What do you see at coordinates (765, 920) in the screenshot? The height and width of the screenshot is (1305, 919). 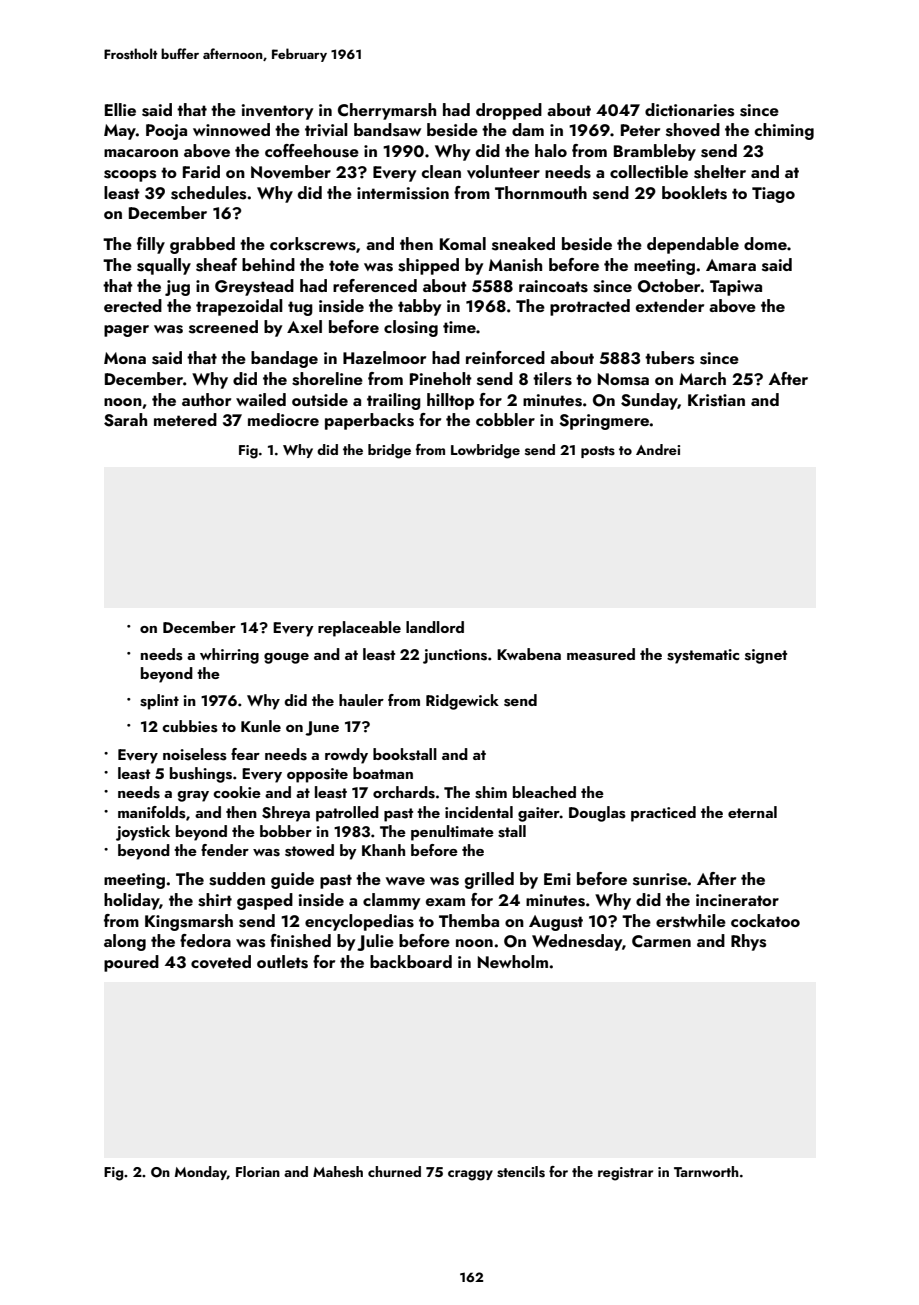 I see `cockatoo` at bounding box center [765, 920].
